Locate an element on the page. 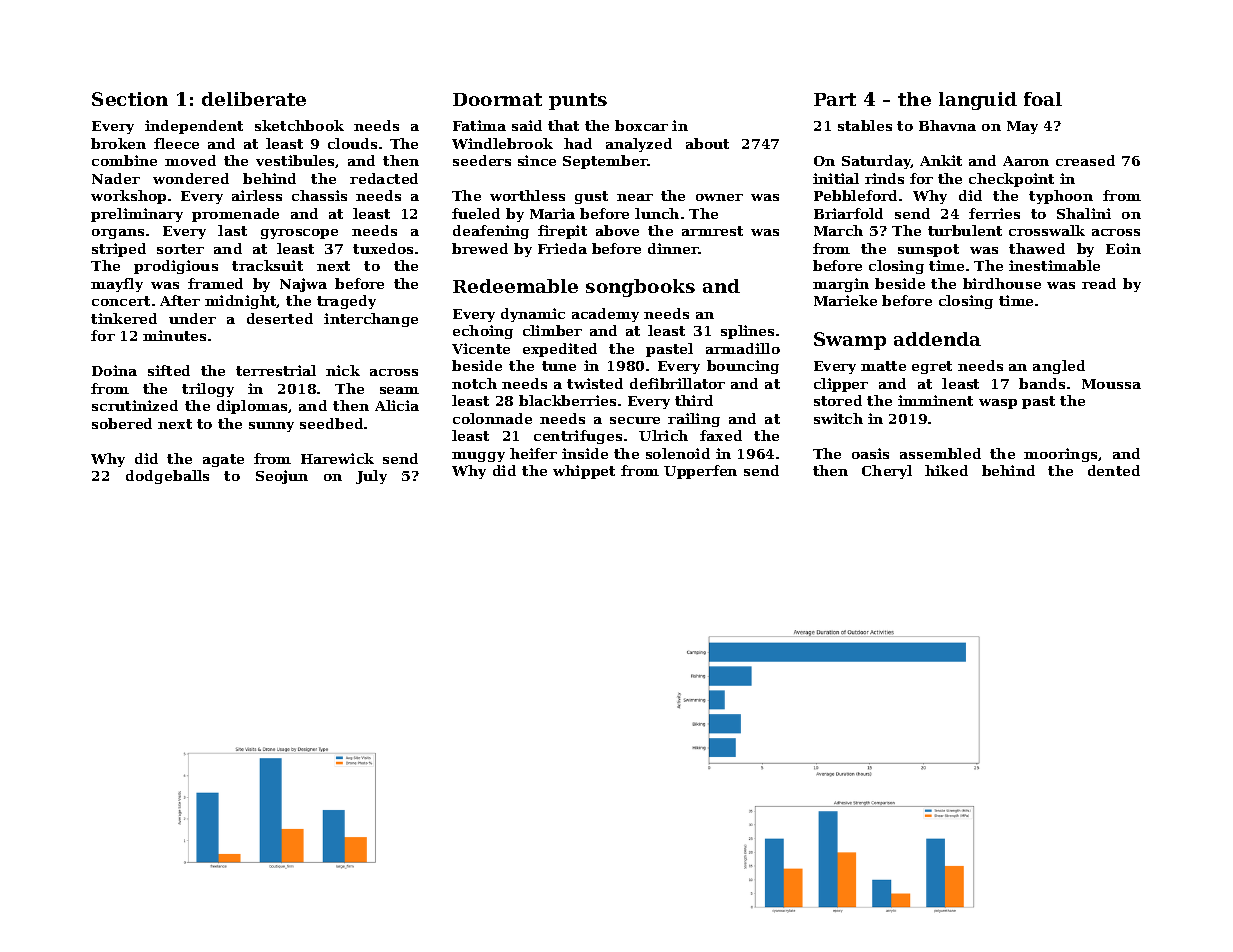 The width and height of the document is (1233, 952). tinkered is located at coordinates (124, 318).
